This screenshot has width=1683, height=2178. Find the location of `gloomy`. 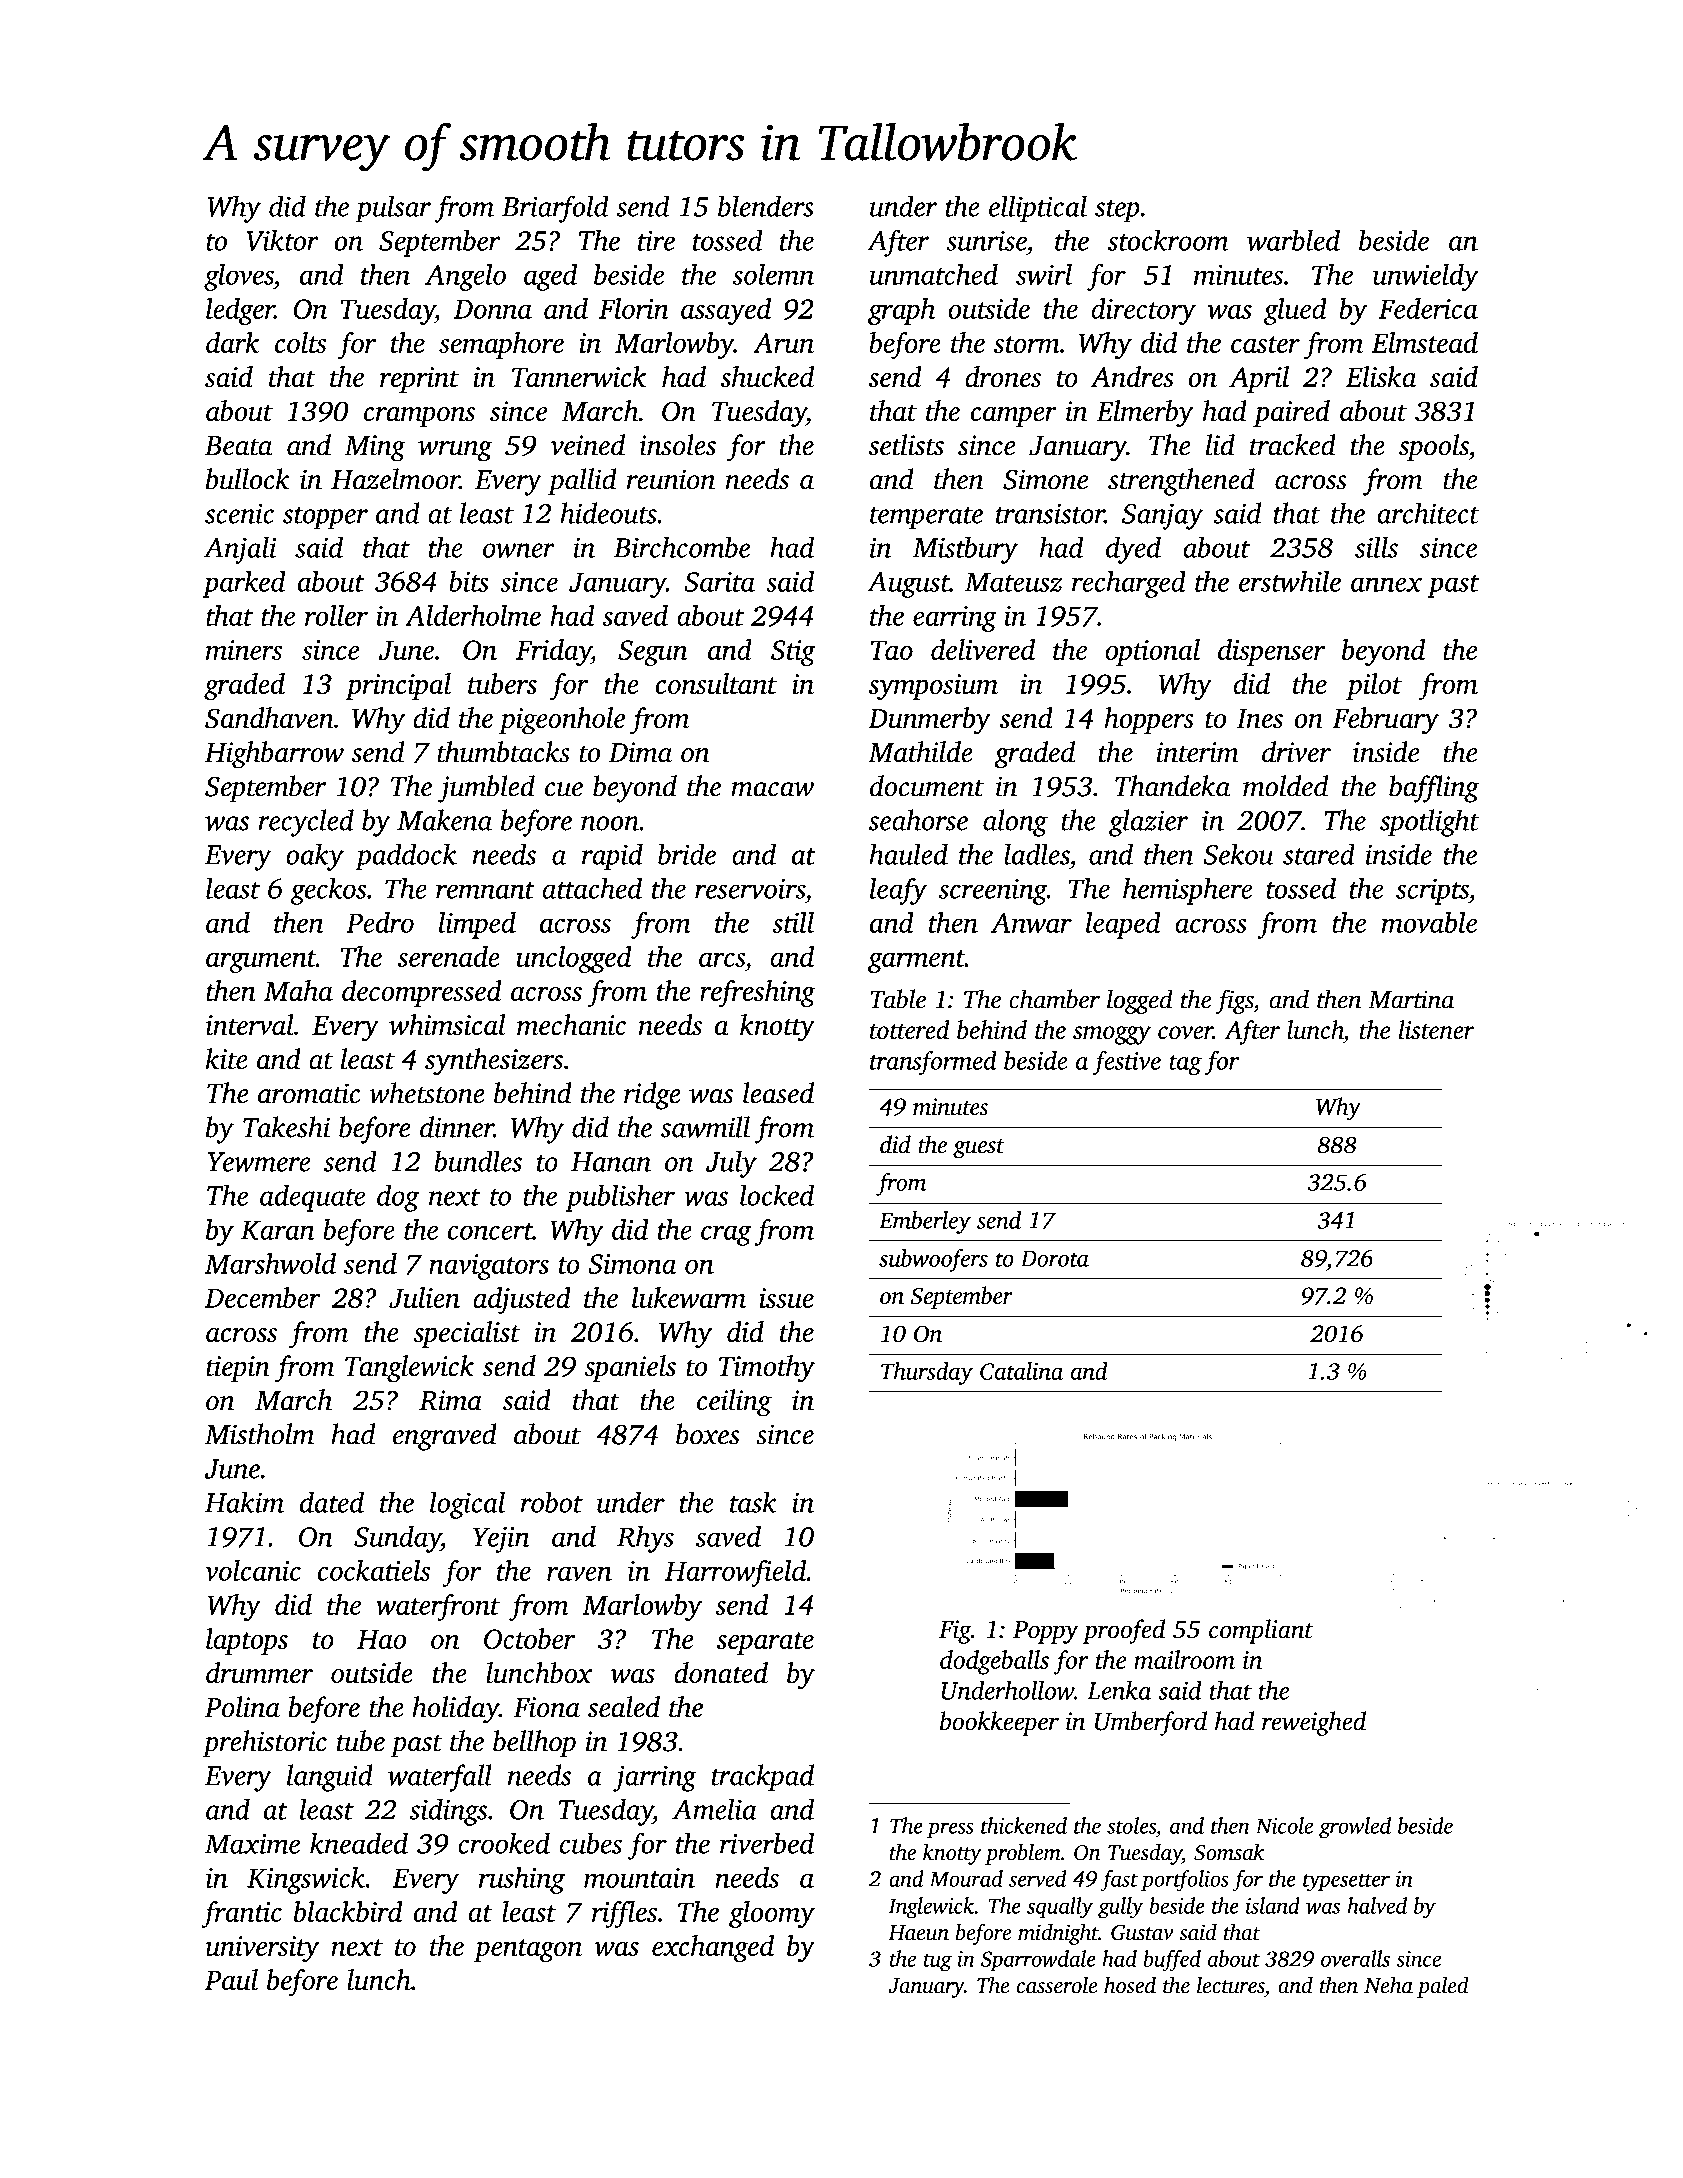

gloomy is located at coordinates (772, 1914).
